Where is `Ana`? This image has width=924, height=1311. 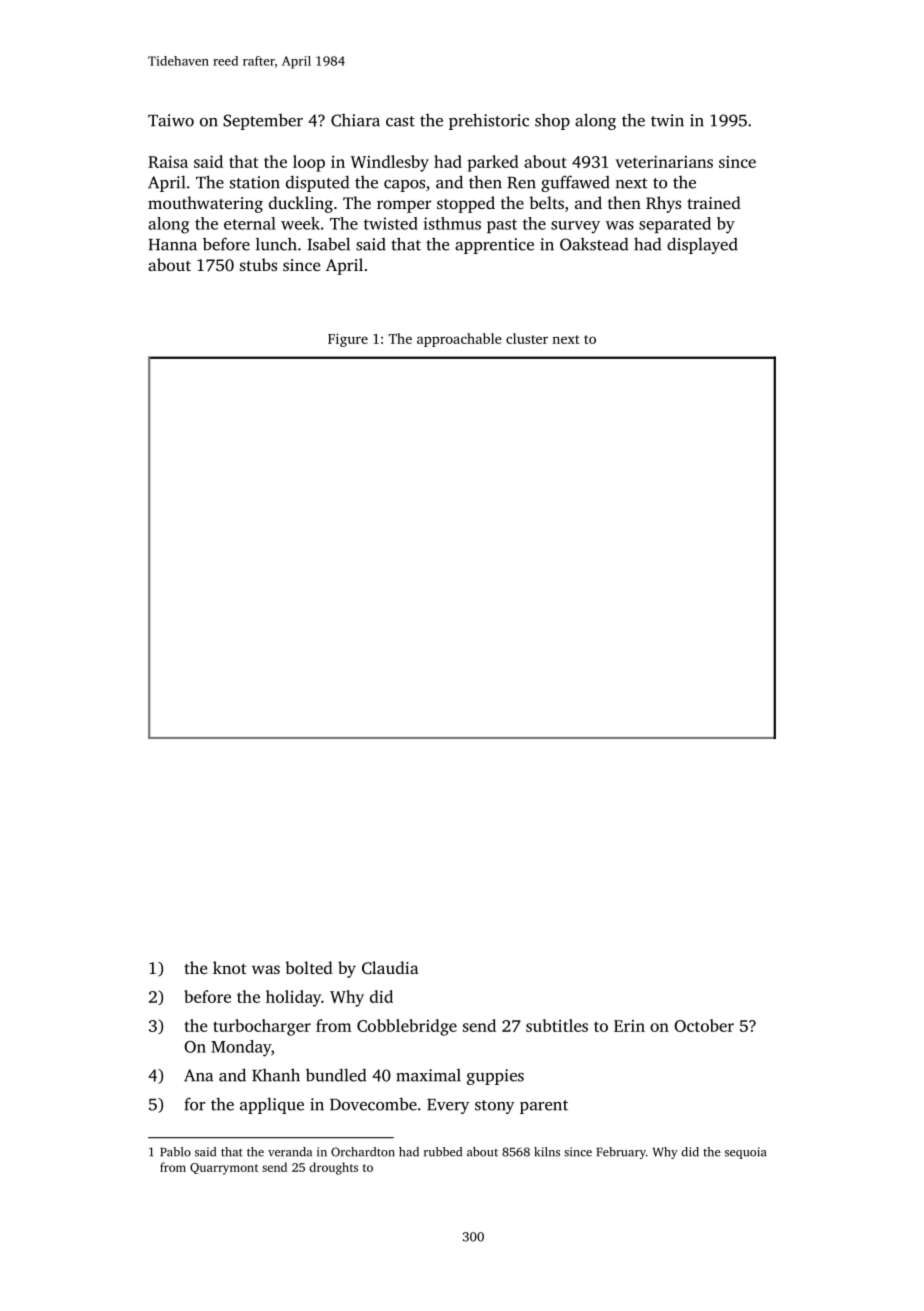 Ana is located at coordinates (198, 1075).
